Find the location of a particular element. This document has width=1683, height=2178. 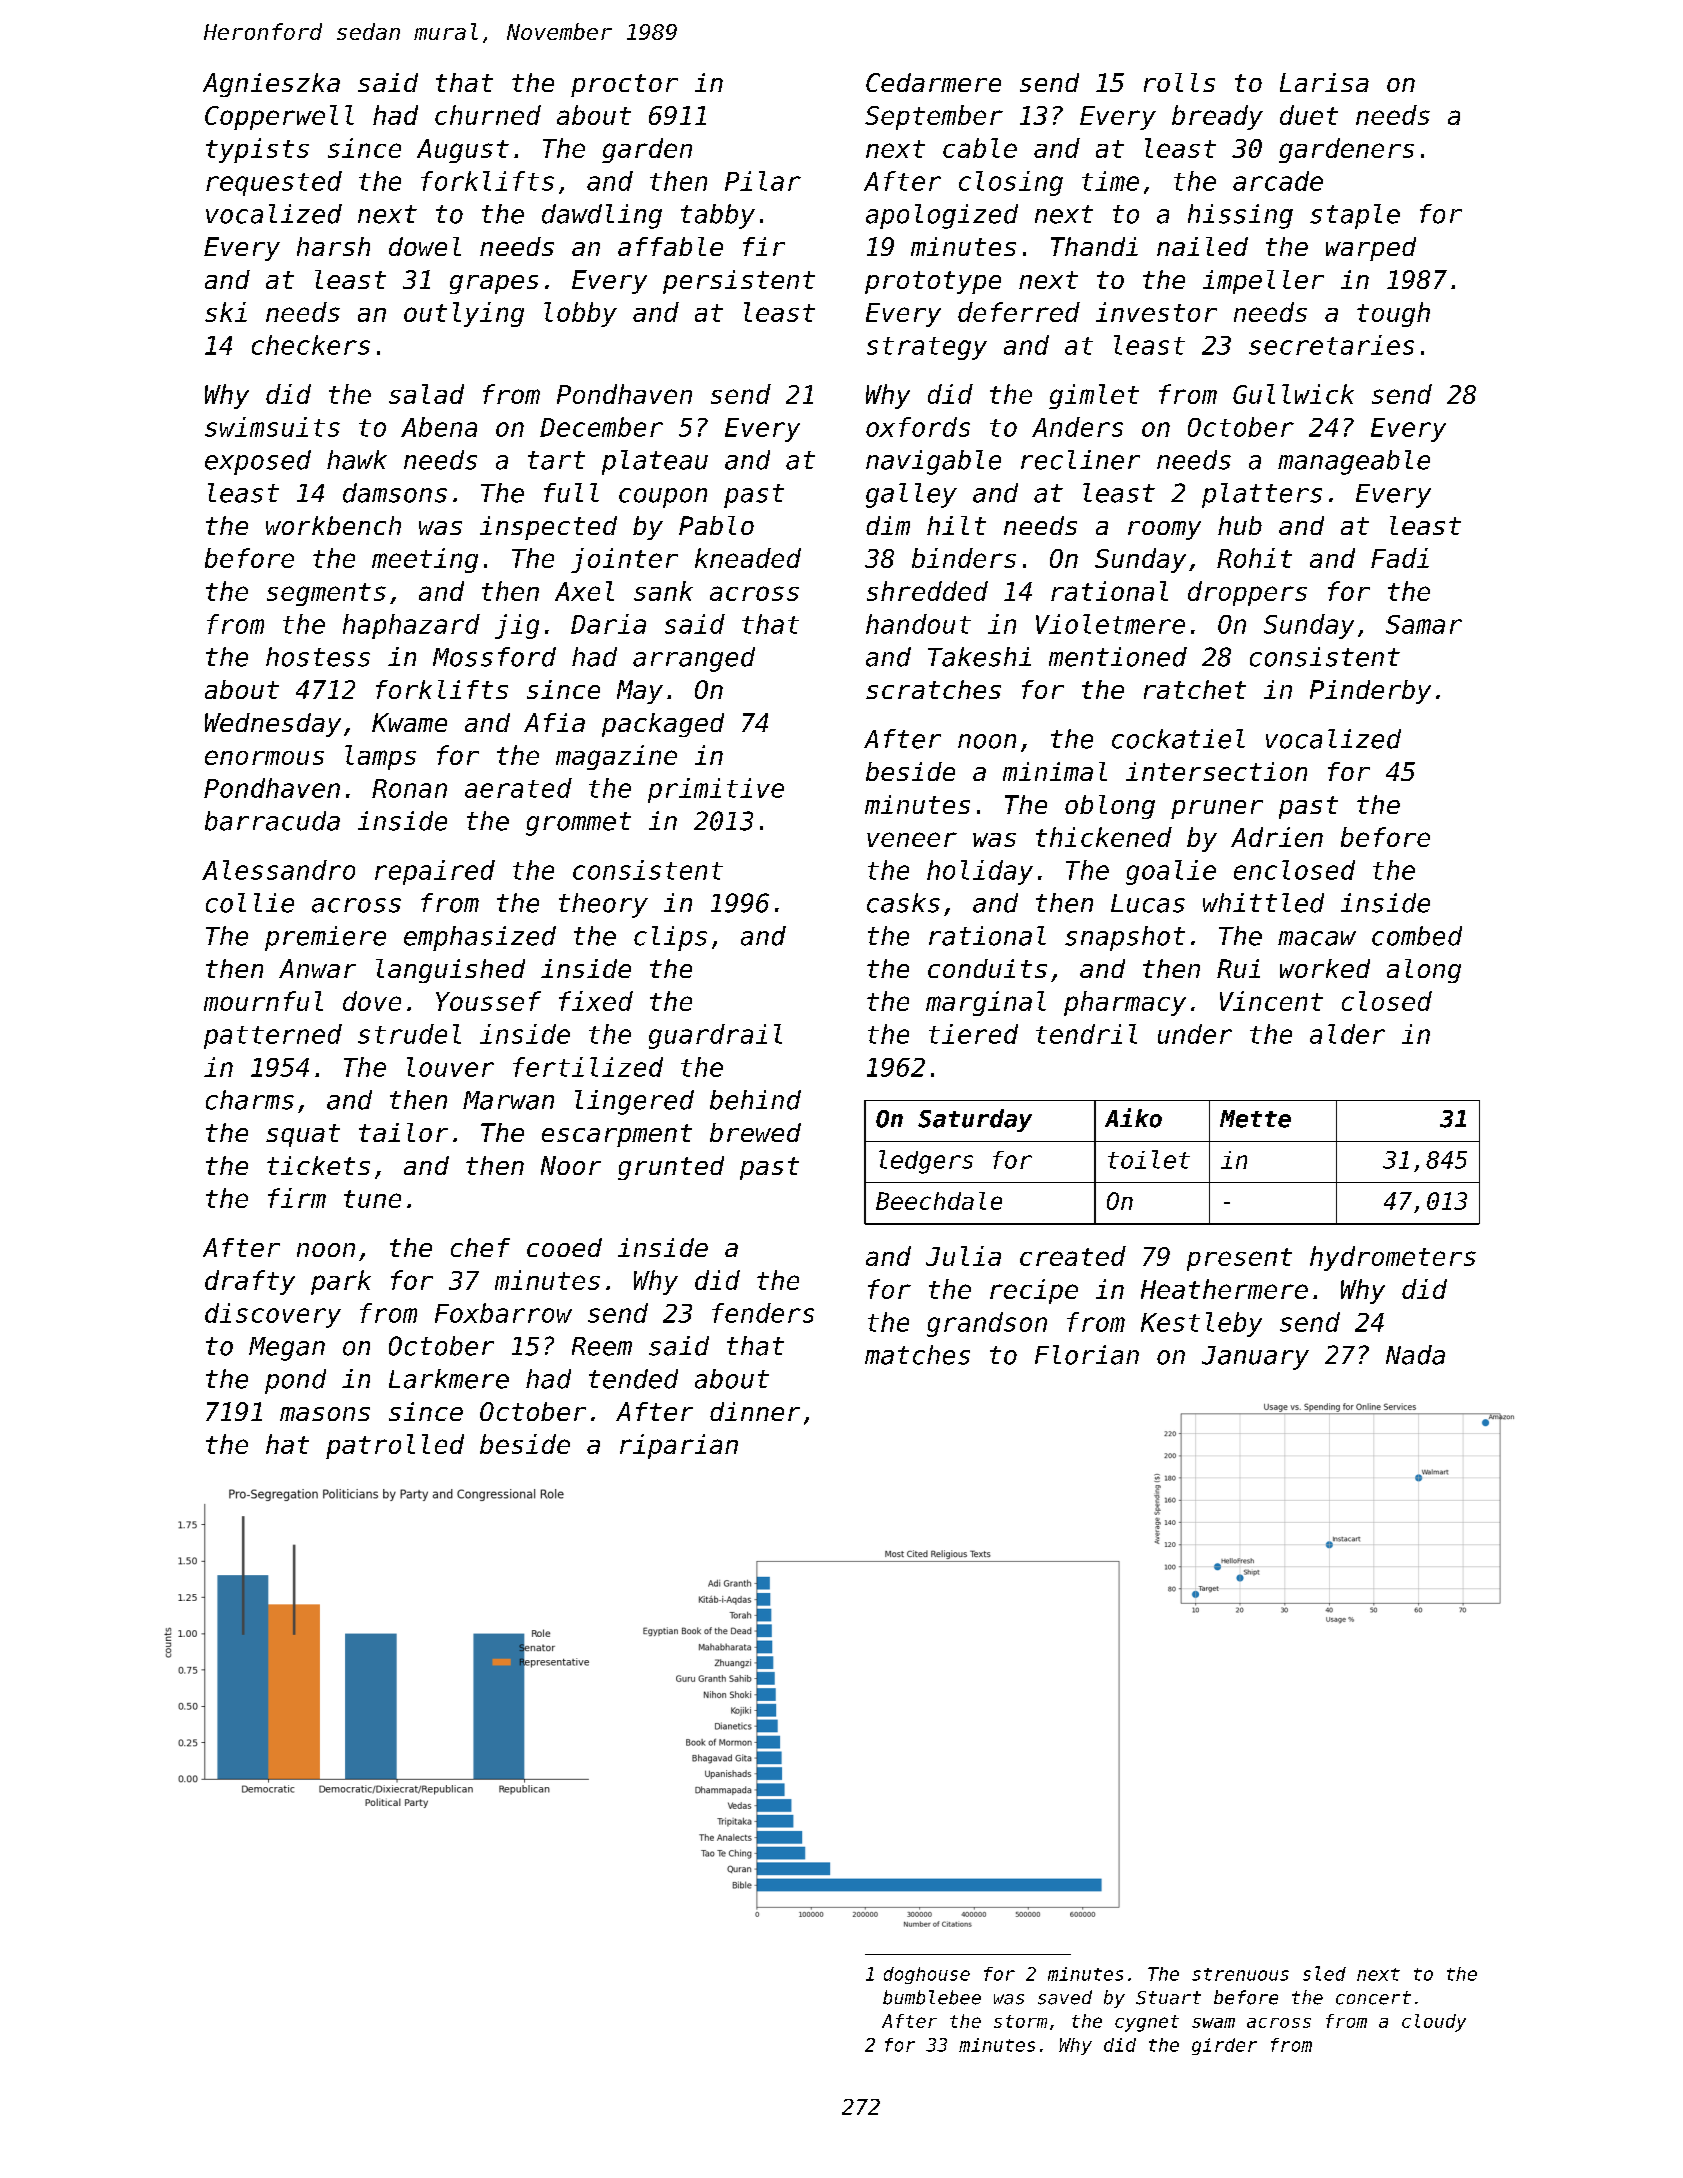

Florian is located at coordinates (1087, 1355).
